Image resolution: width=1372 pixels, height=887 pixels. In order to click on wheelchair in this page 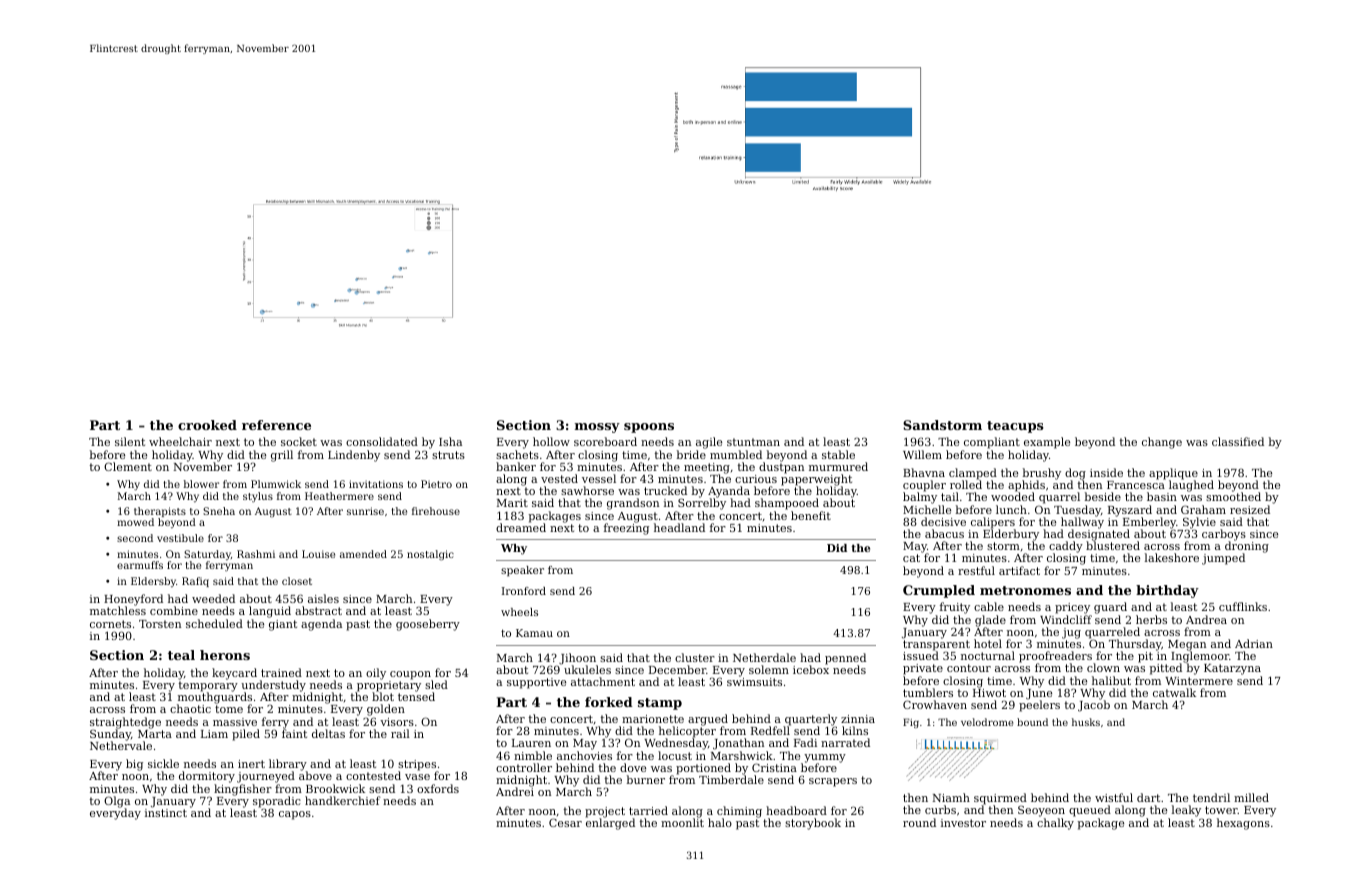, I will do `click(180, 441)`.
